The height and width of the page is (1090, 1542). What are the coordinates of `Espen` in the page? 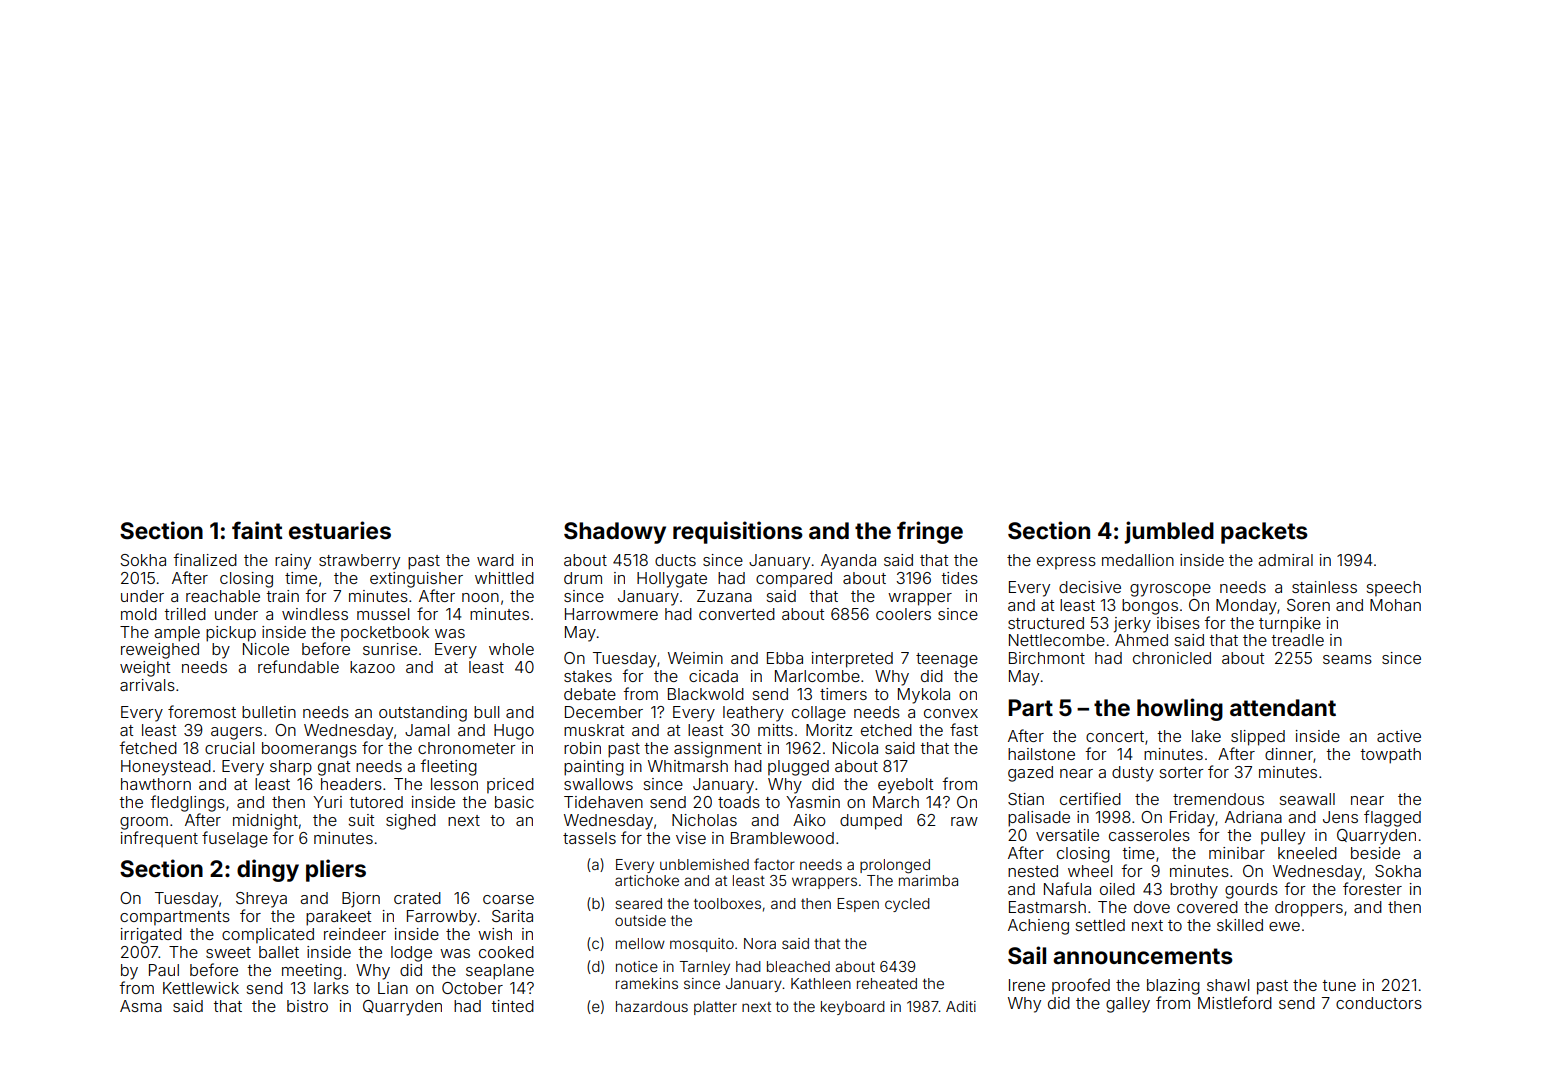 It's located at (858, 905).
